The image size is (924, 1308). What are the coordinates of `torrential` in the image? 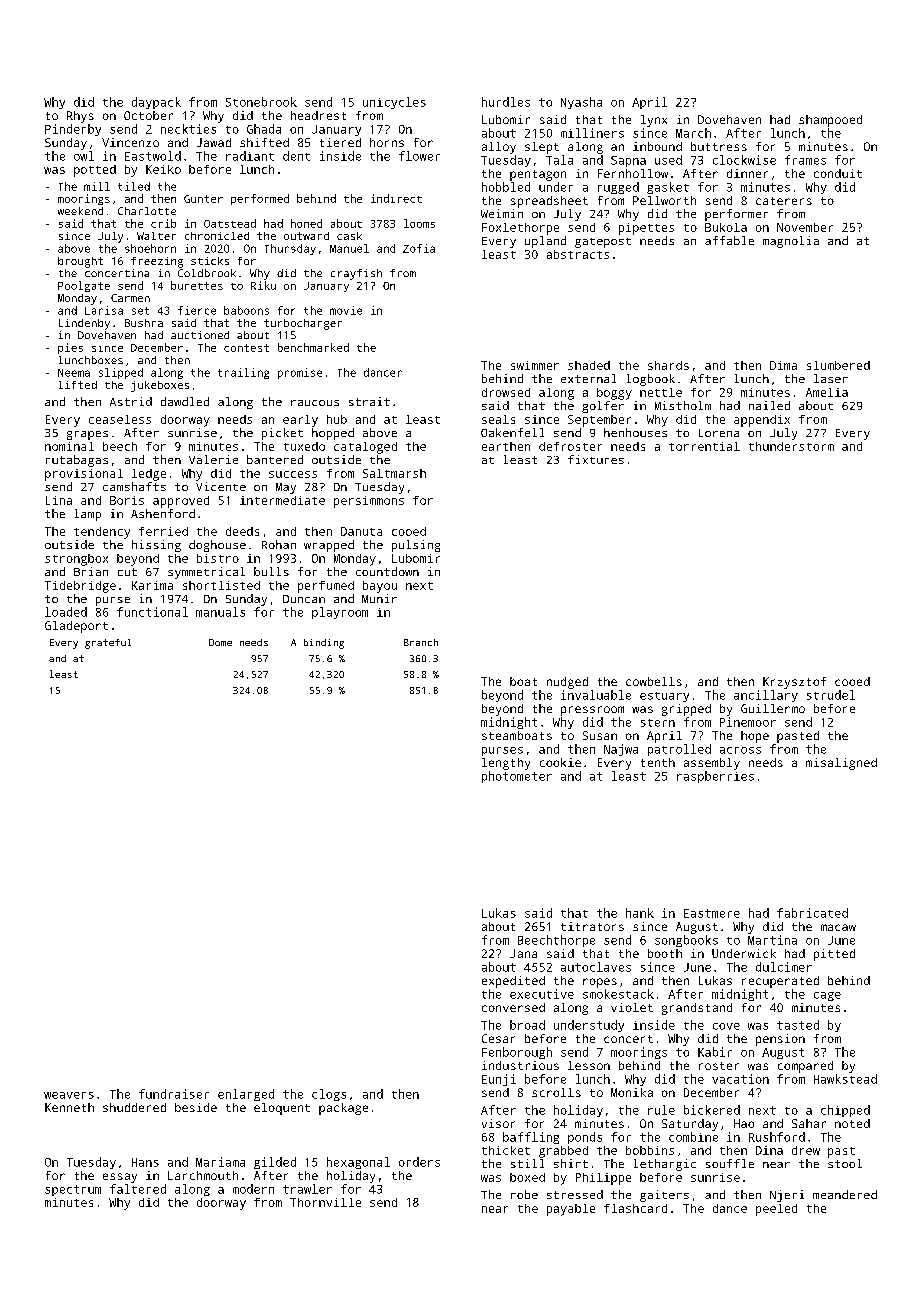 It's located at (704, 446).
